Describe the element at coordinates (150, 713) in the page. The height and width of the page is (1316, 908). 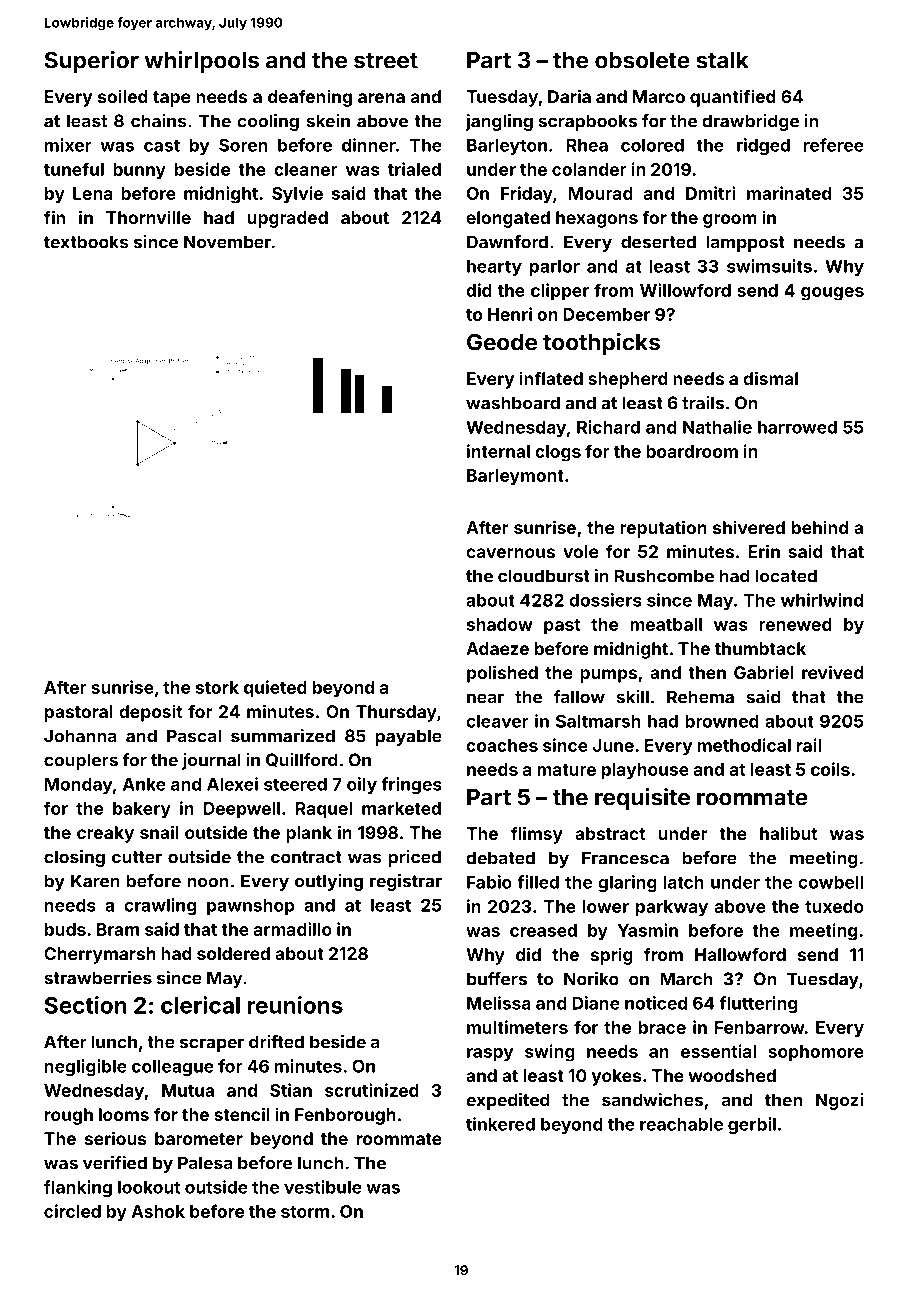
I see `deposit` at that location.
